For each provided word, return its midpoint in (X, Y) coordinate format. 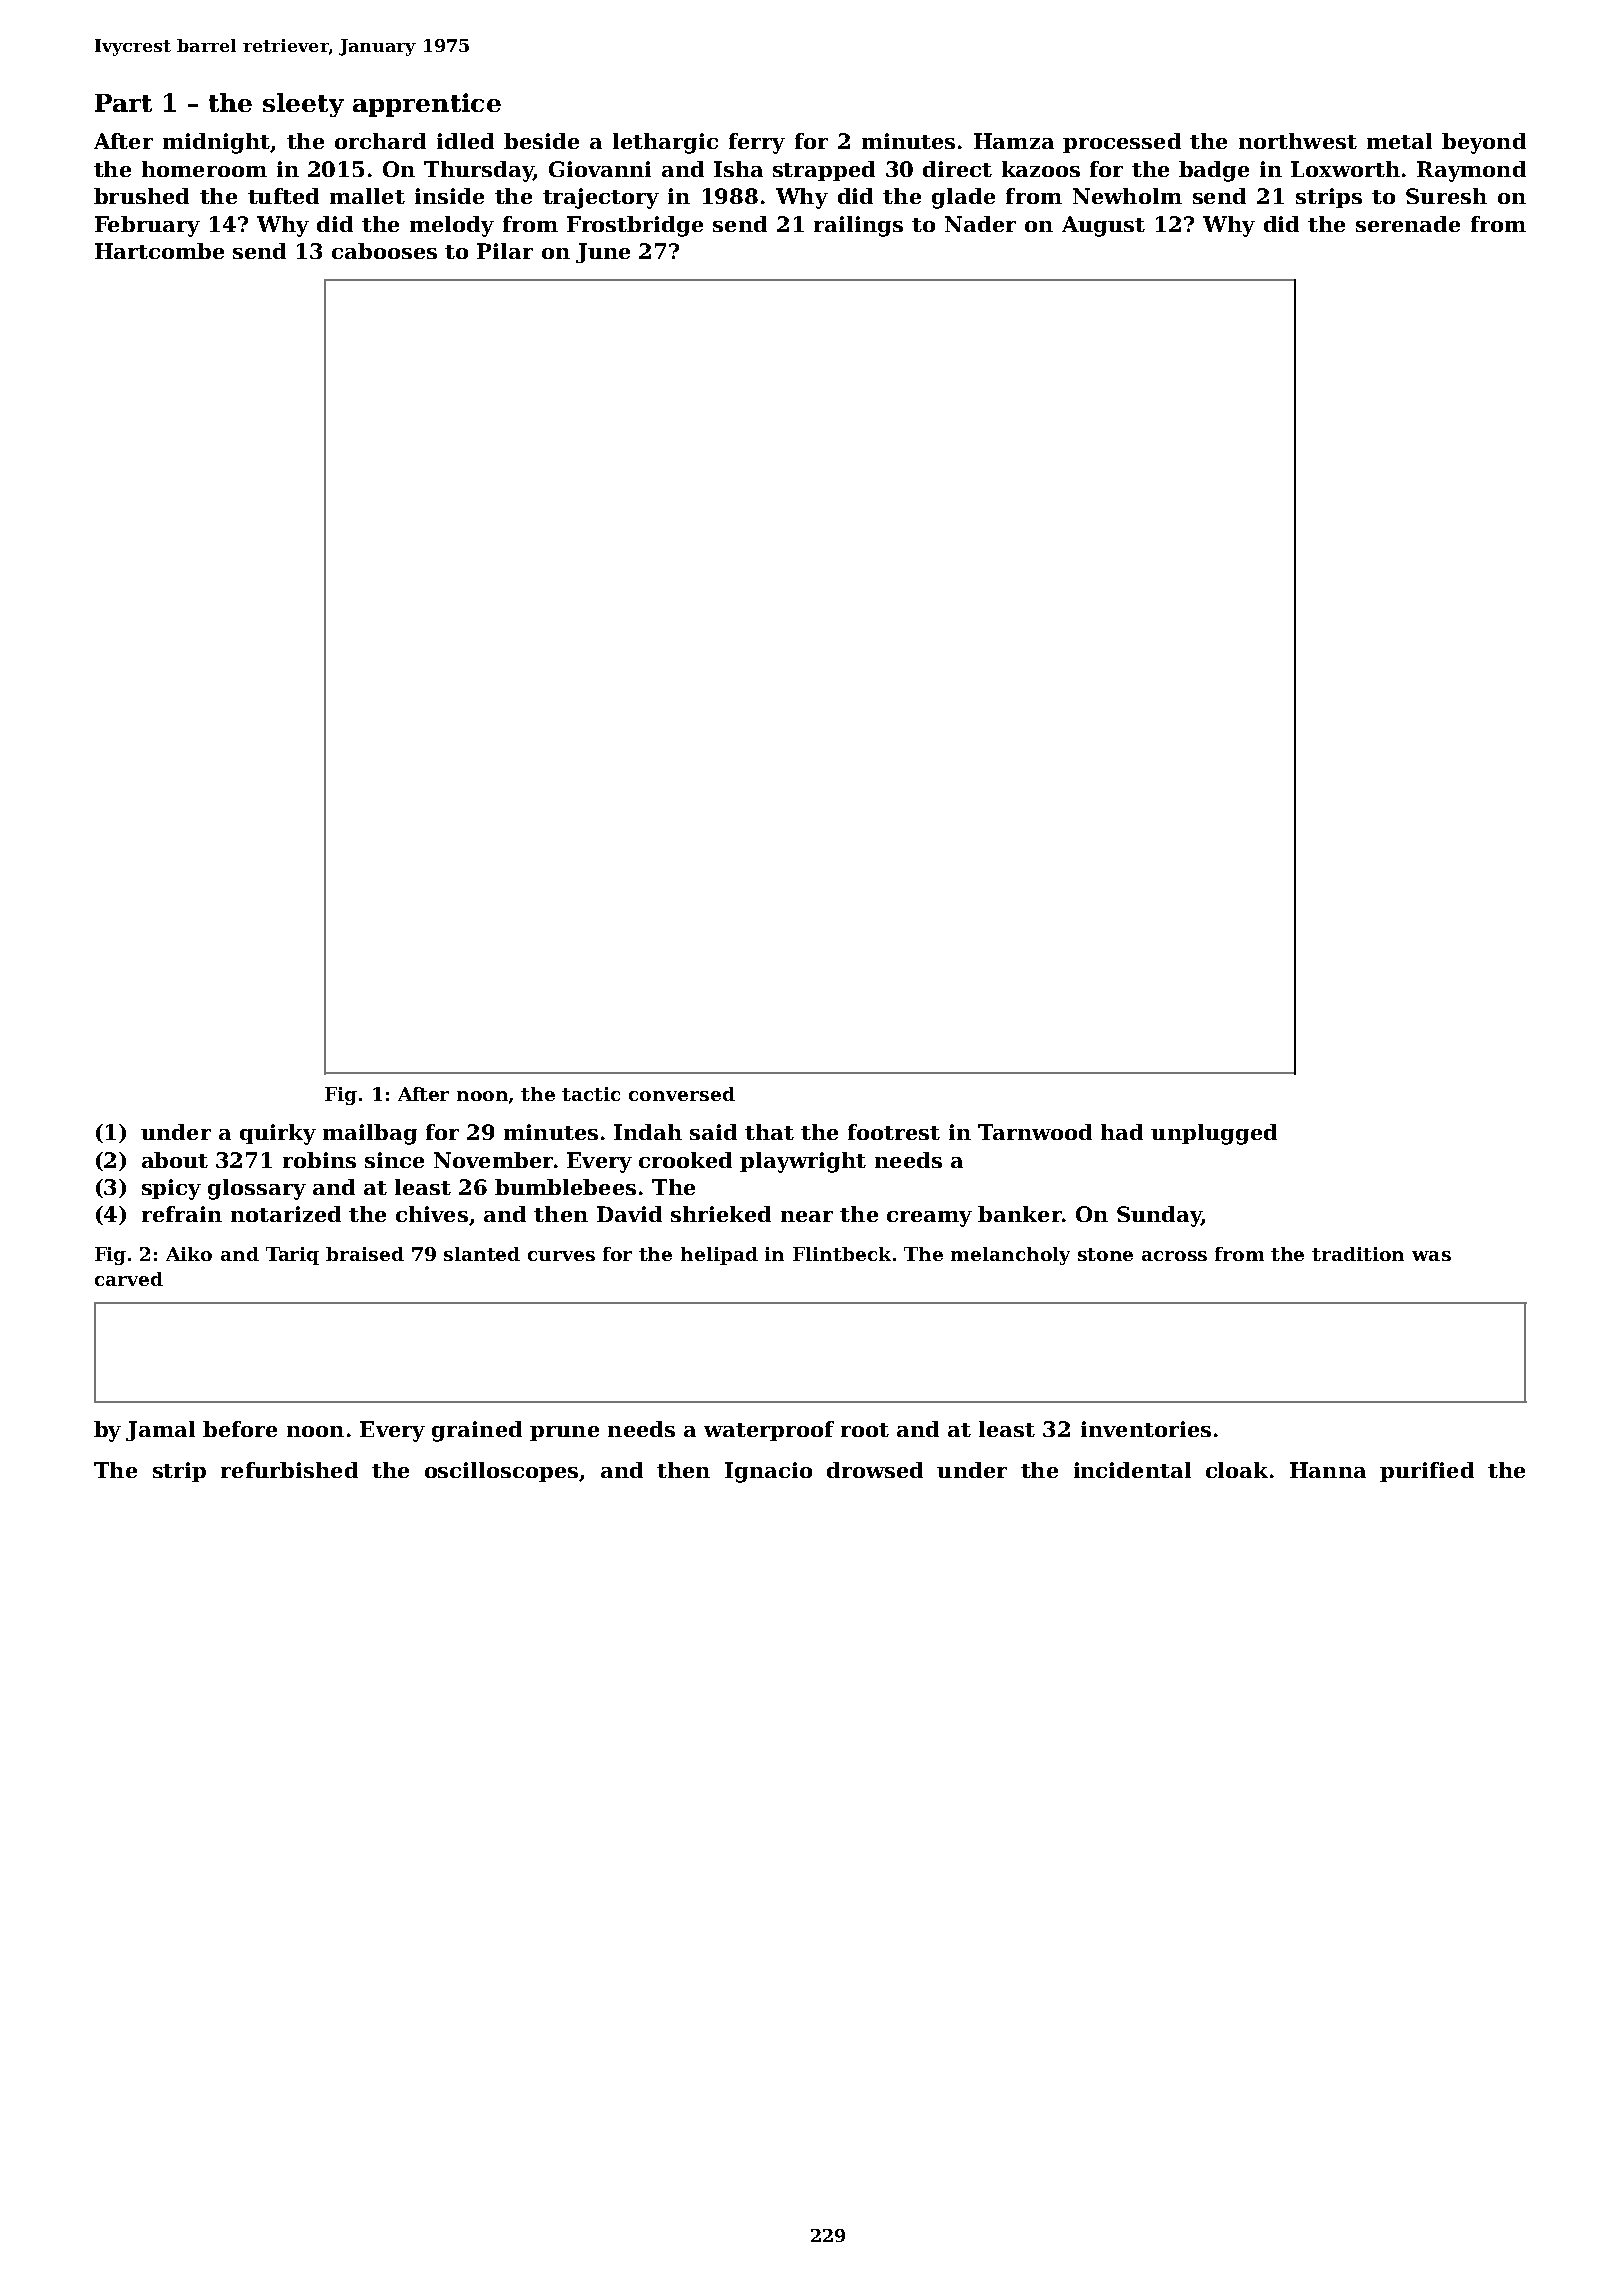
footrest (894, 1132)
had (1122, 1132)
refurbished (289, 1470)
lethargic (665, 143)
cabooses (384, 251)
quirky (278, 1134)
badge (1214, 171)
